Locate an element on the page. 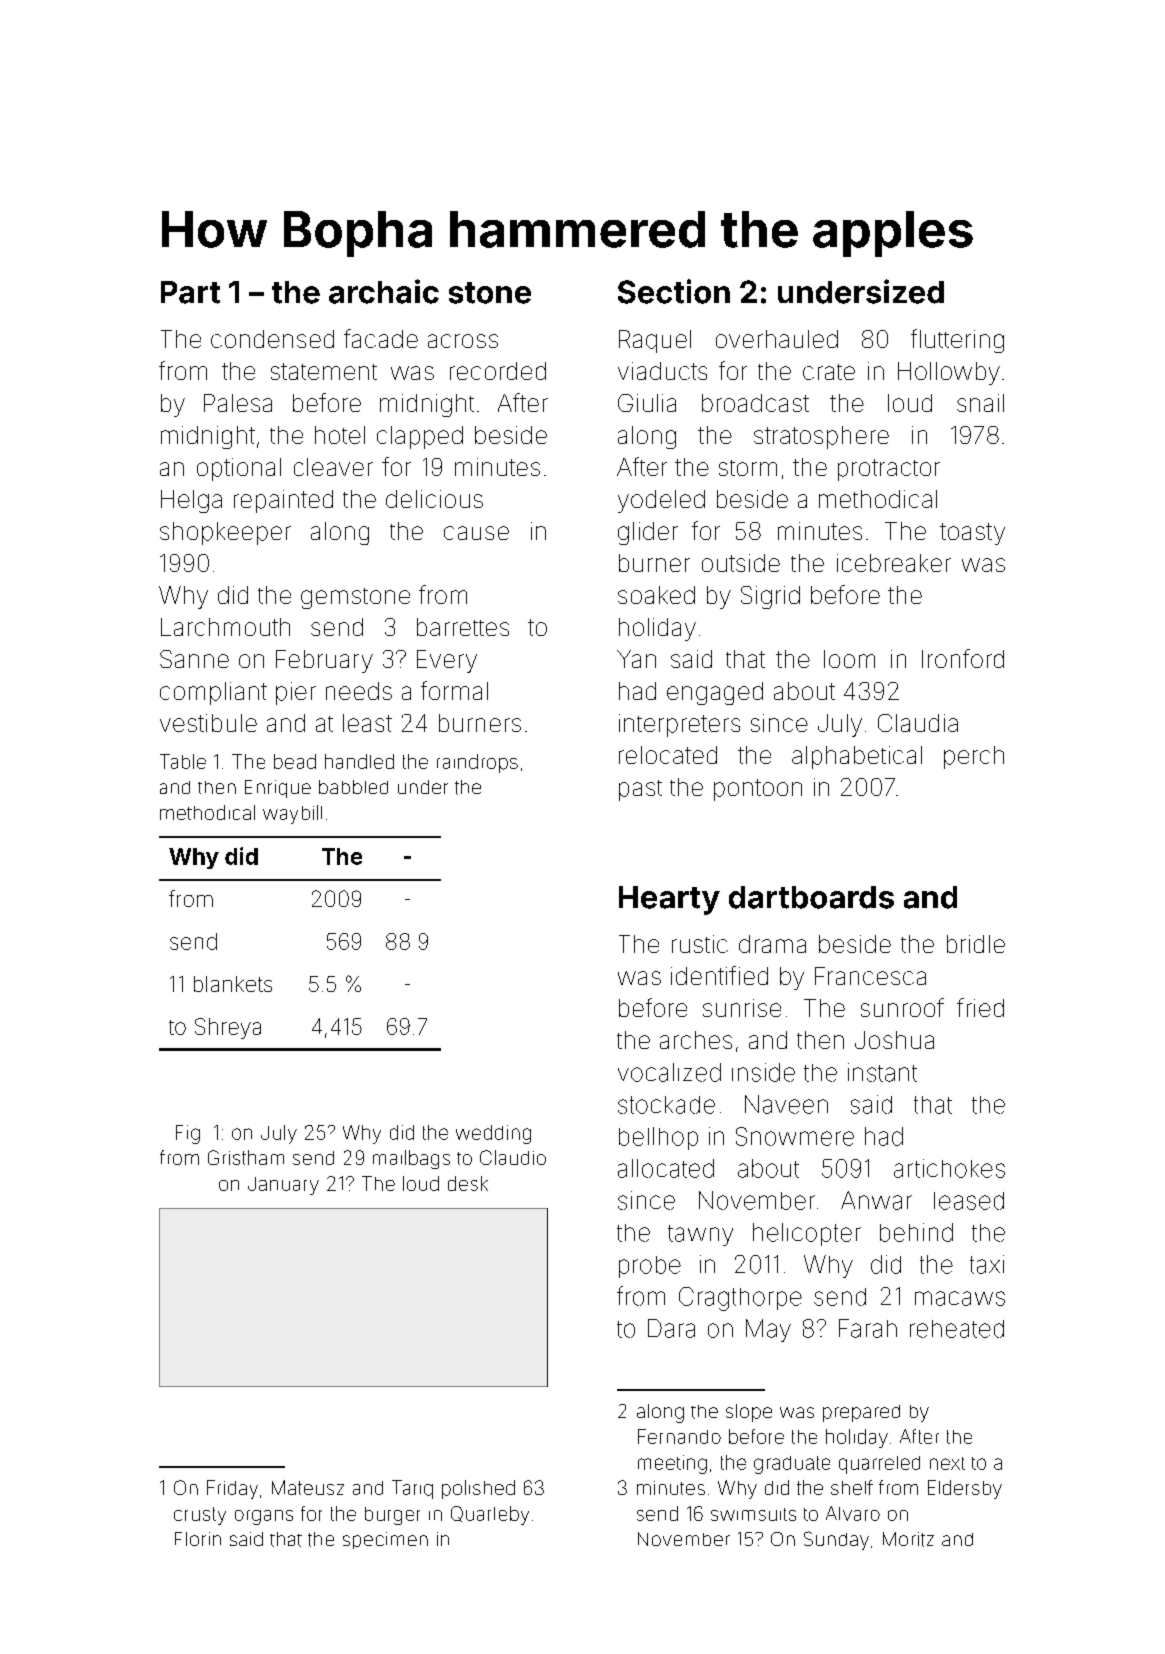 This image has height=1654, width=1165. February is located at coordinates (324, 661).
